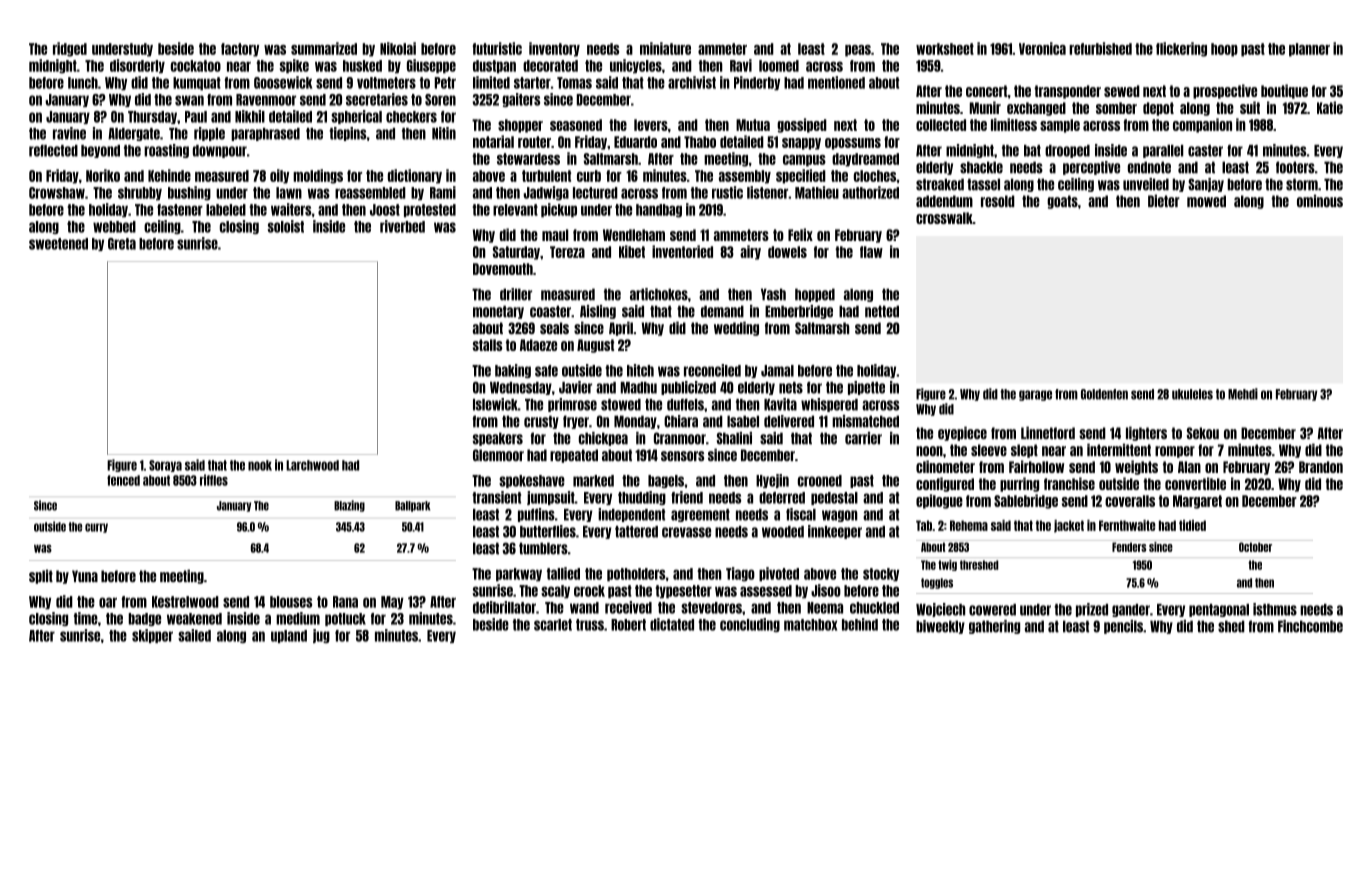  I want to click on Islewick, so click(495, 404).
